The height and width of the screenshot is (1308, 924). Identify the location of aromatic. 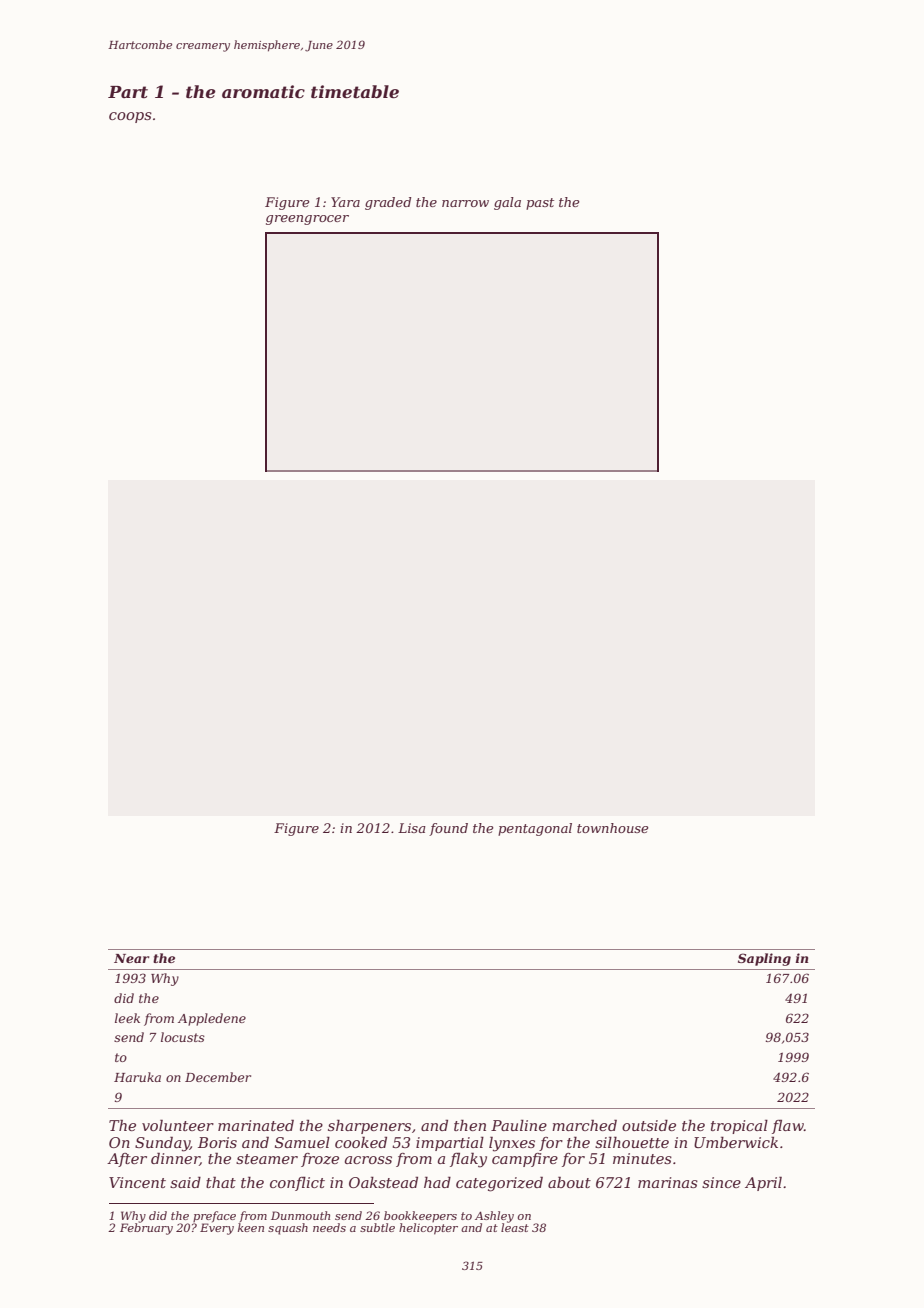
(263, 91).
